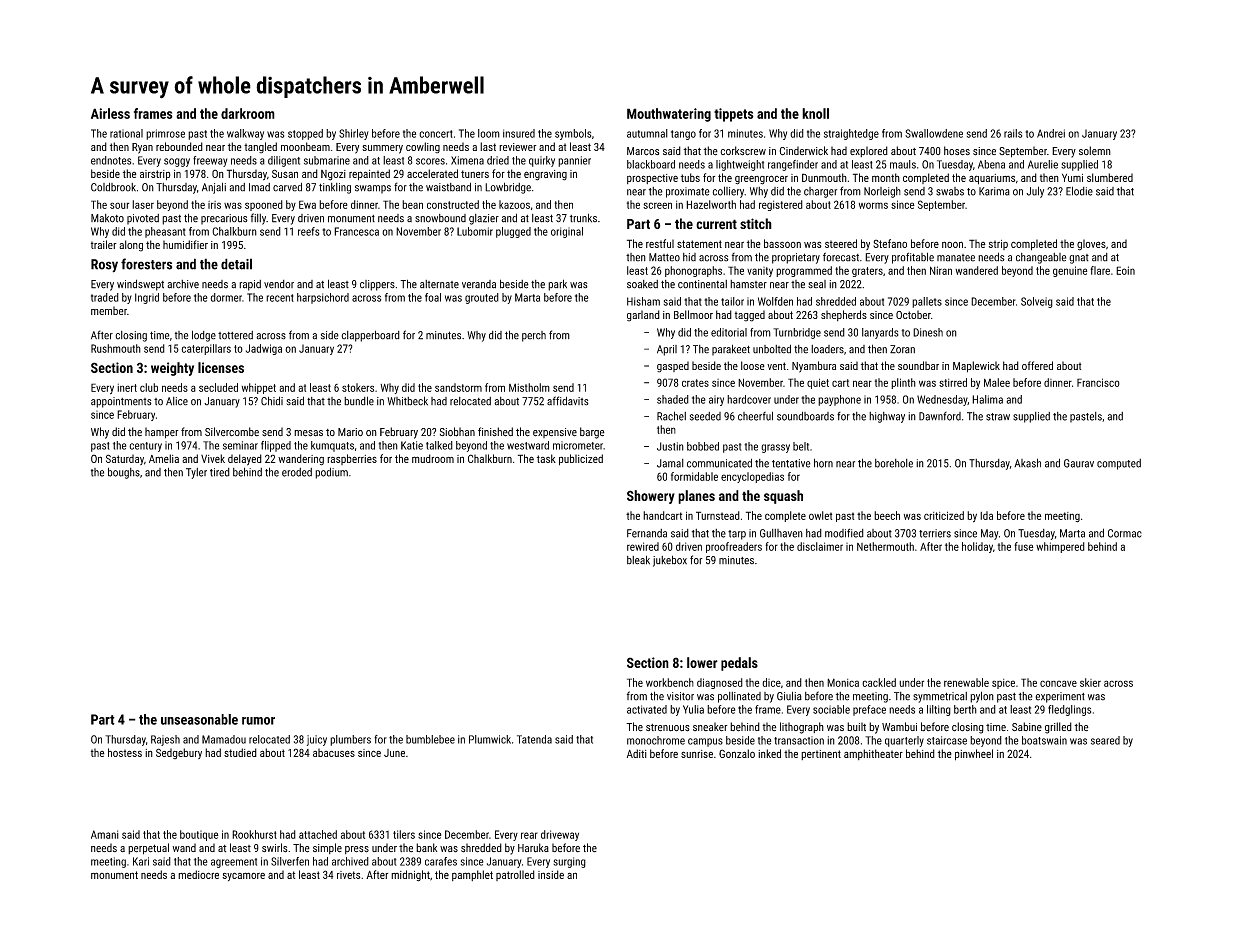 The height and width of the page is (952, 1233). Describe the element at coordinates (105, 834) in the page. I see `Amani` at that location.
